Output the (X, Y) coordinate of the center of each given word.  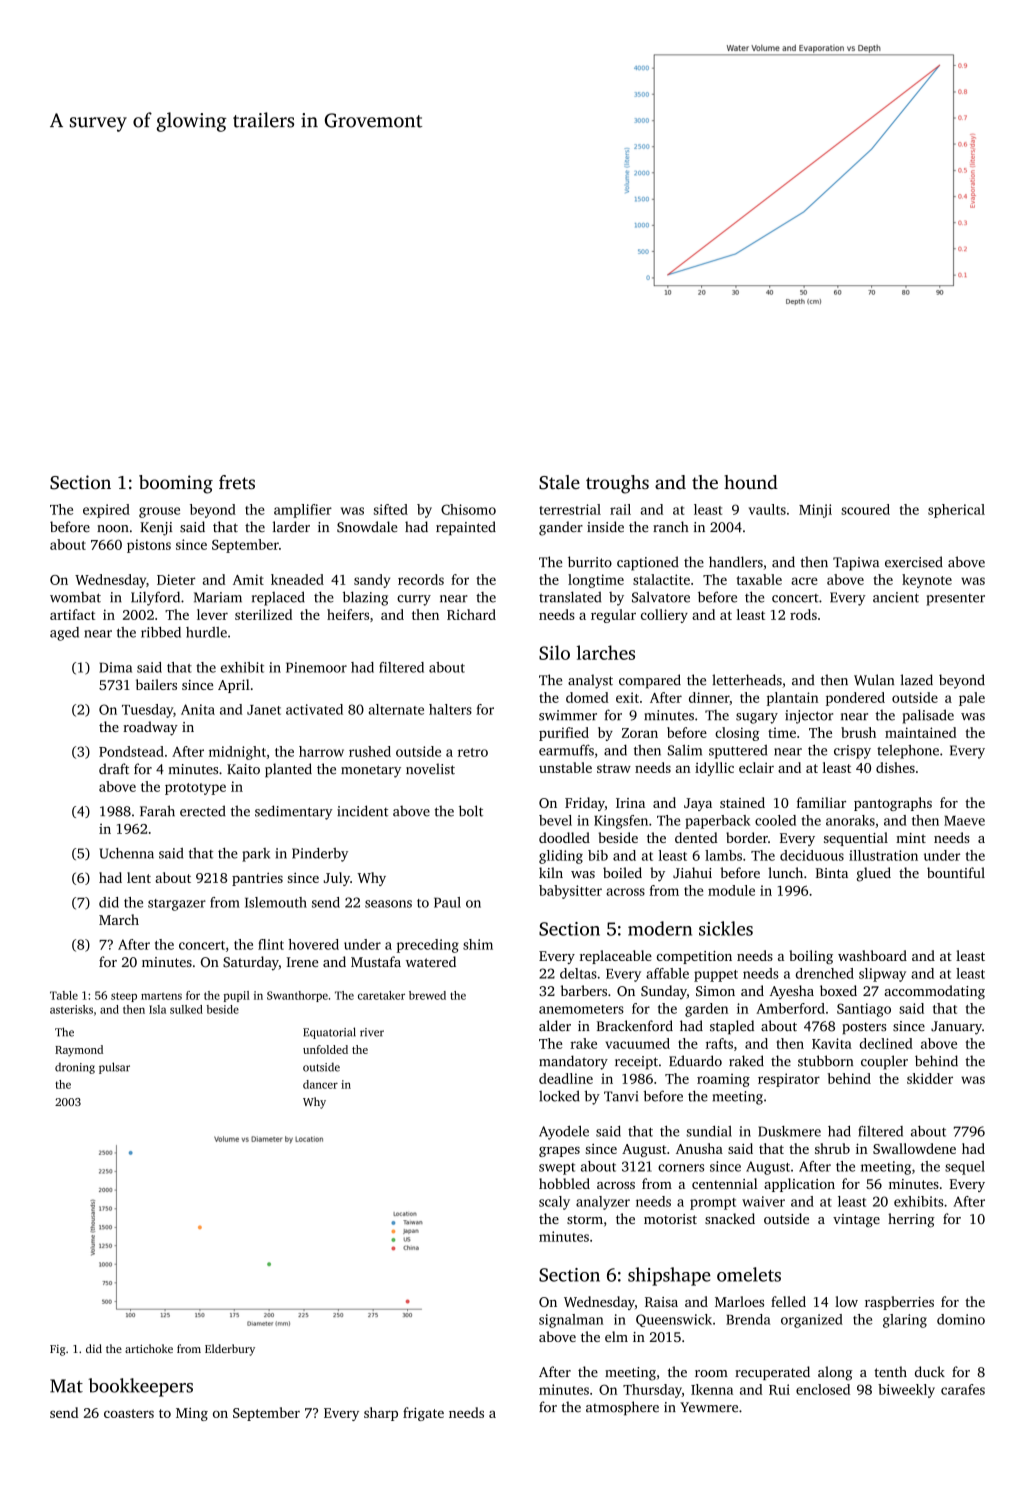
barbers (584, 990)
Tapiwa (856, 564)
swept (557, 1169)
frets (237, 482)
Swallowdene (914, 1148)
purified (564, 734)
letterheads (747, 680)
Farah (157, 811)
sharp (381, 1414)
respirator (789, 1080)
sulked (186, 1009)
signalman (571, 1321)
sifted (391, 509)
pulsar (114, 1068)
